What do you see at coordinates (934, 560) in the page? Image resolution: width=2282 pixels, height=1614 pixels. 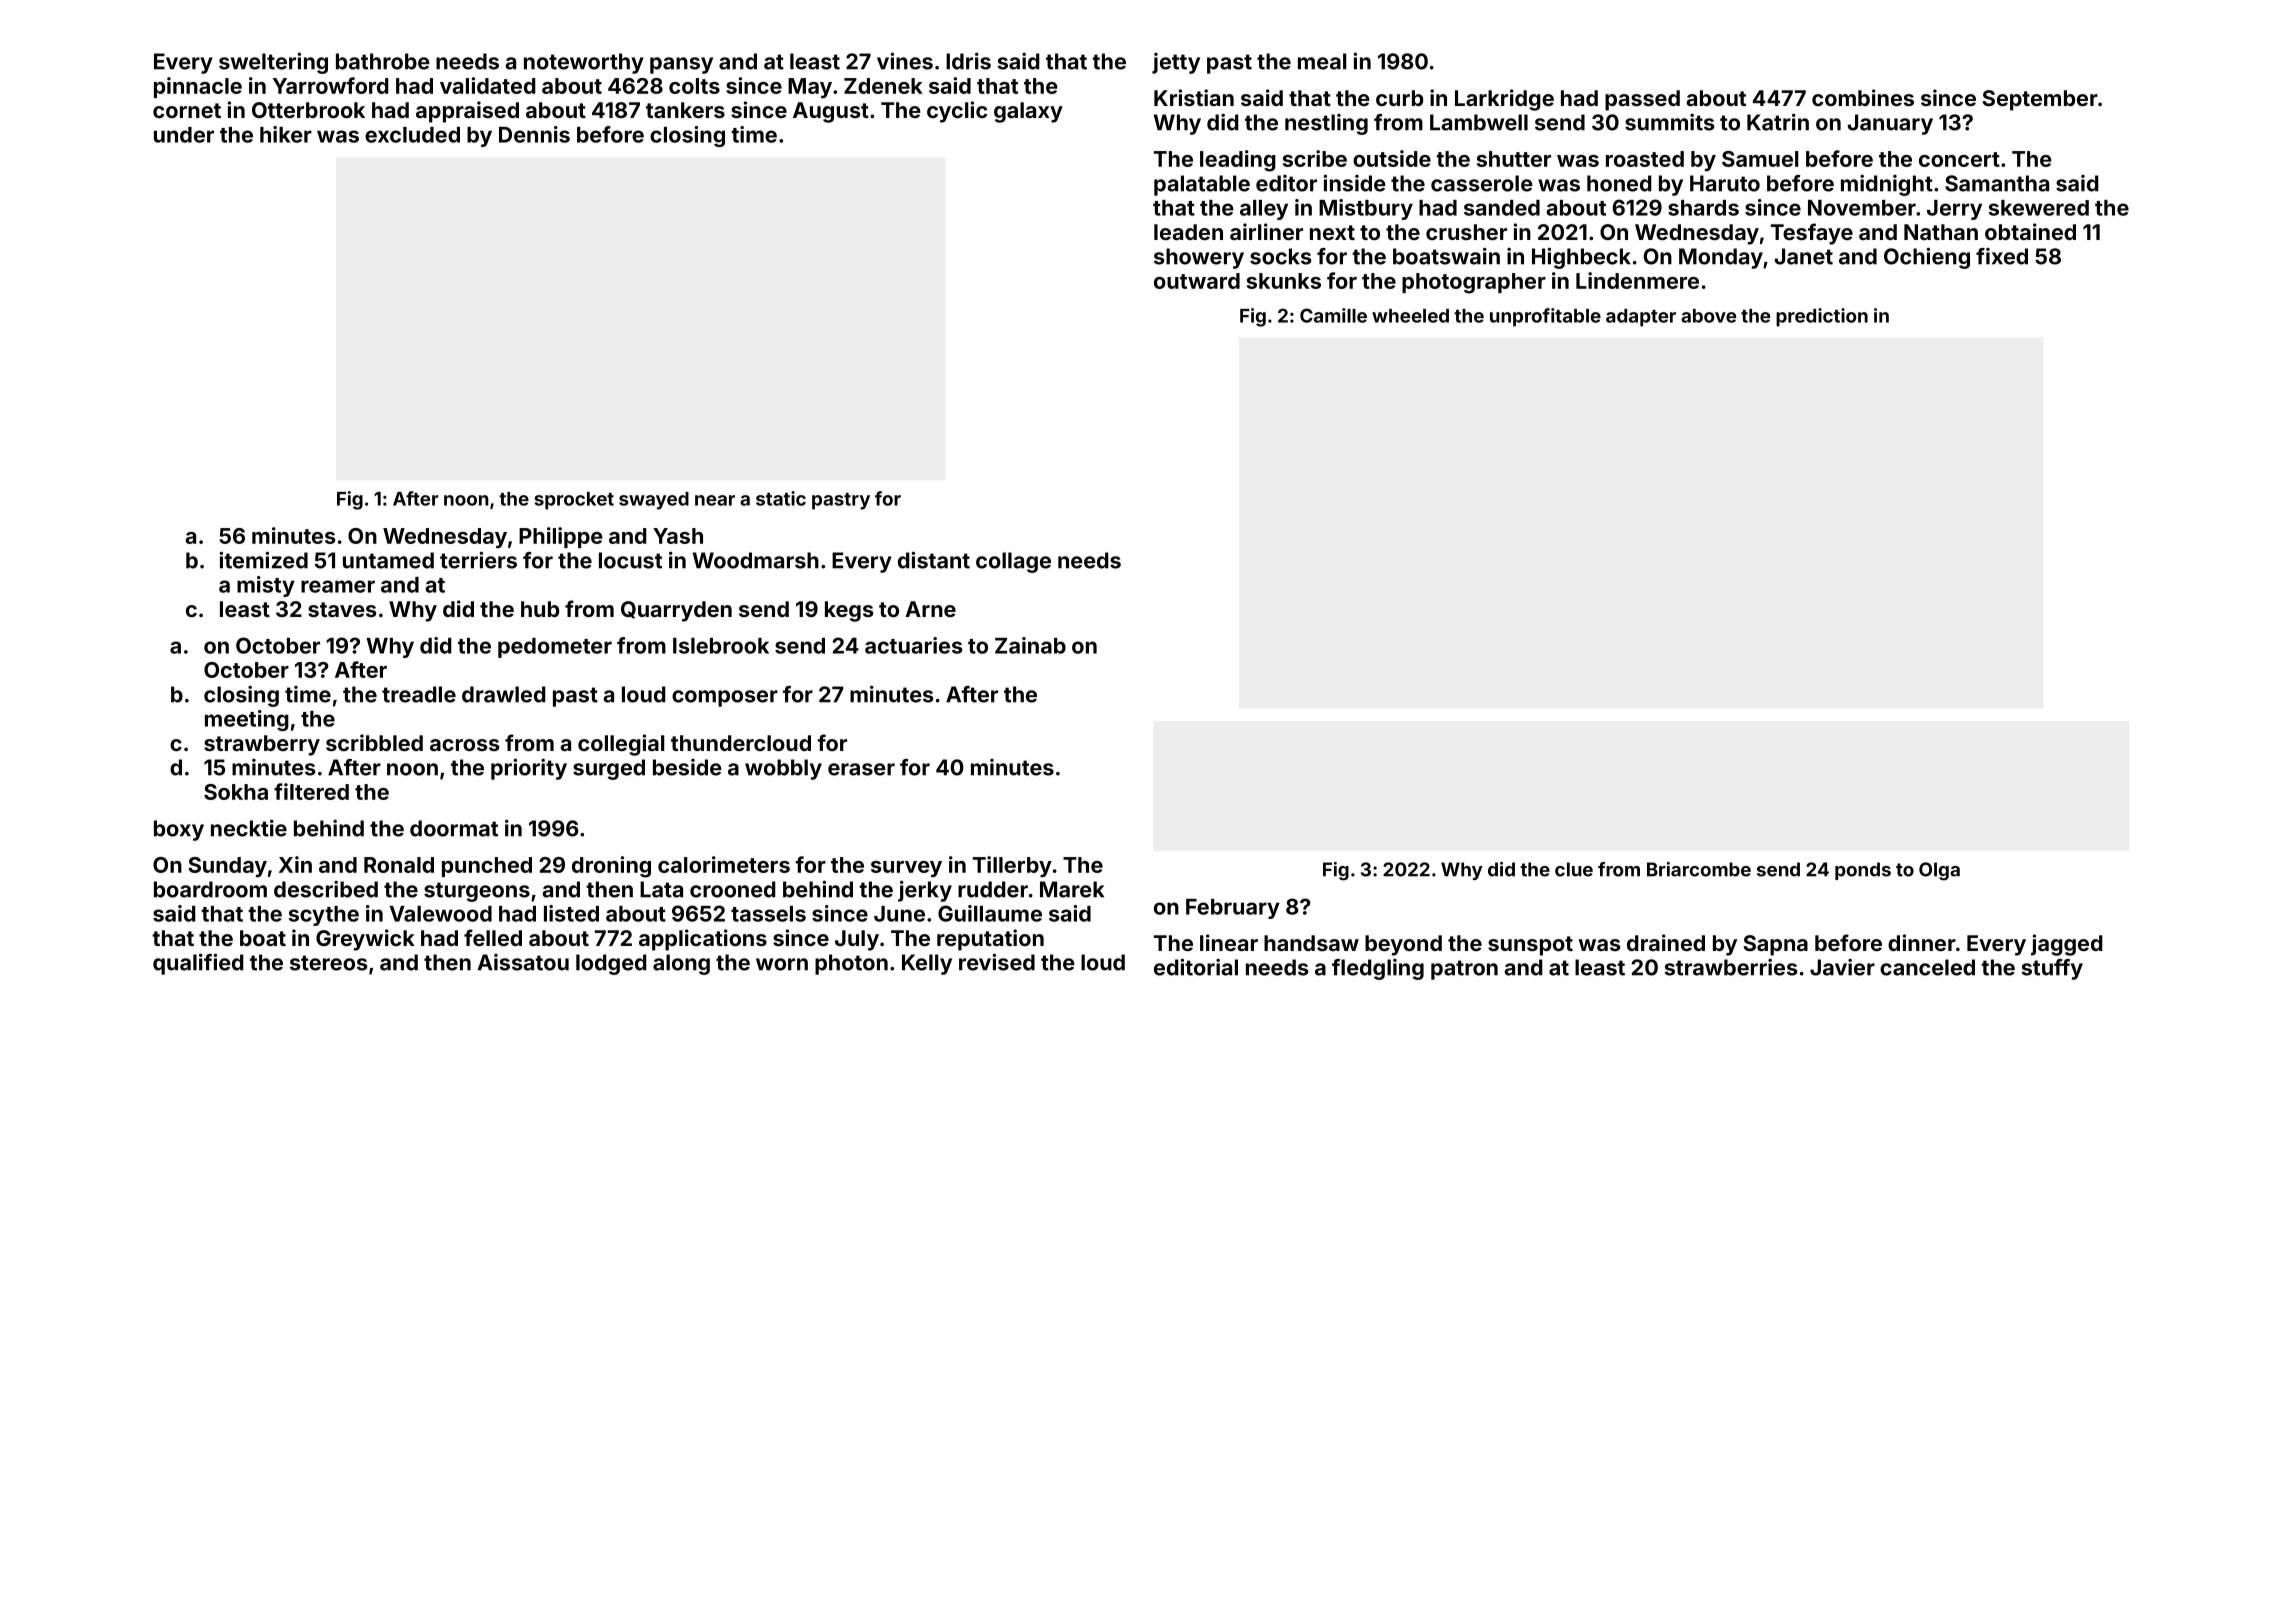 I see `distant` at bounding box center [934, 560].
